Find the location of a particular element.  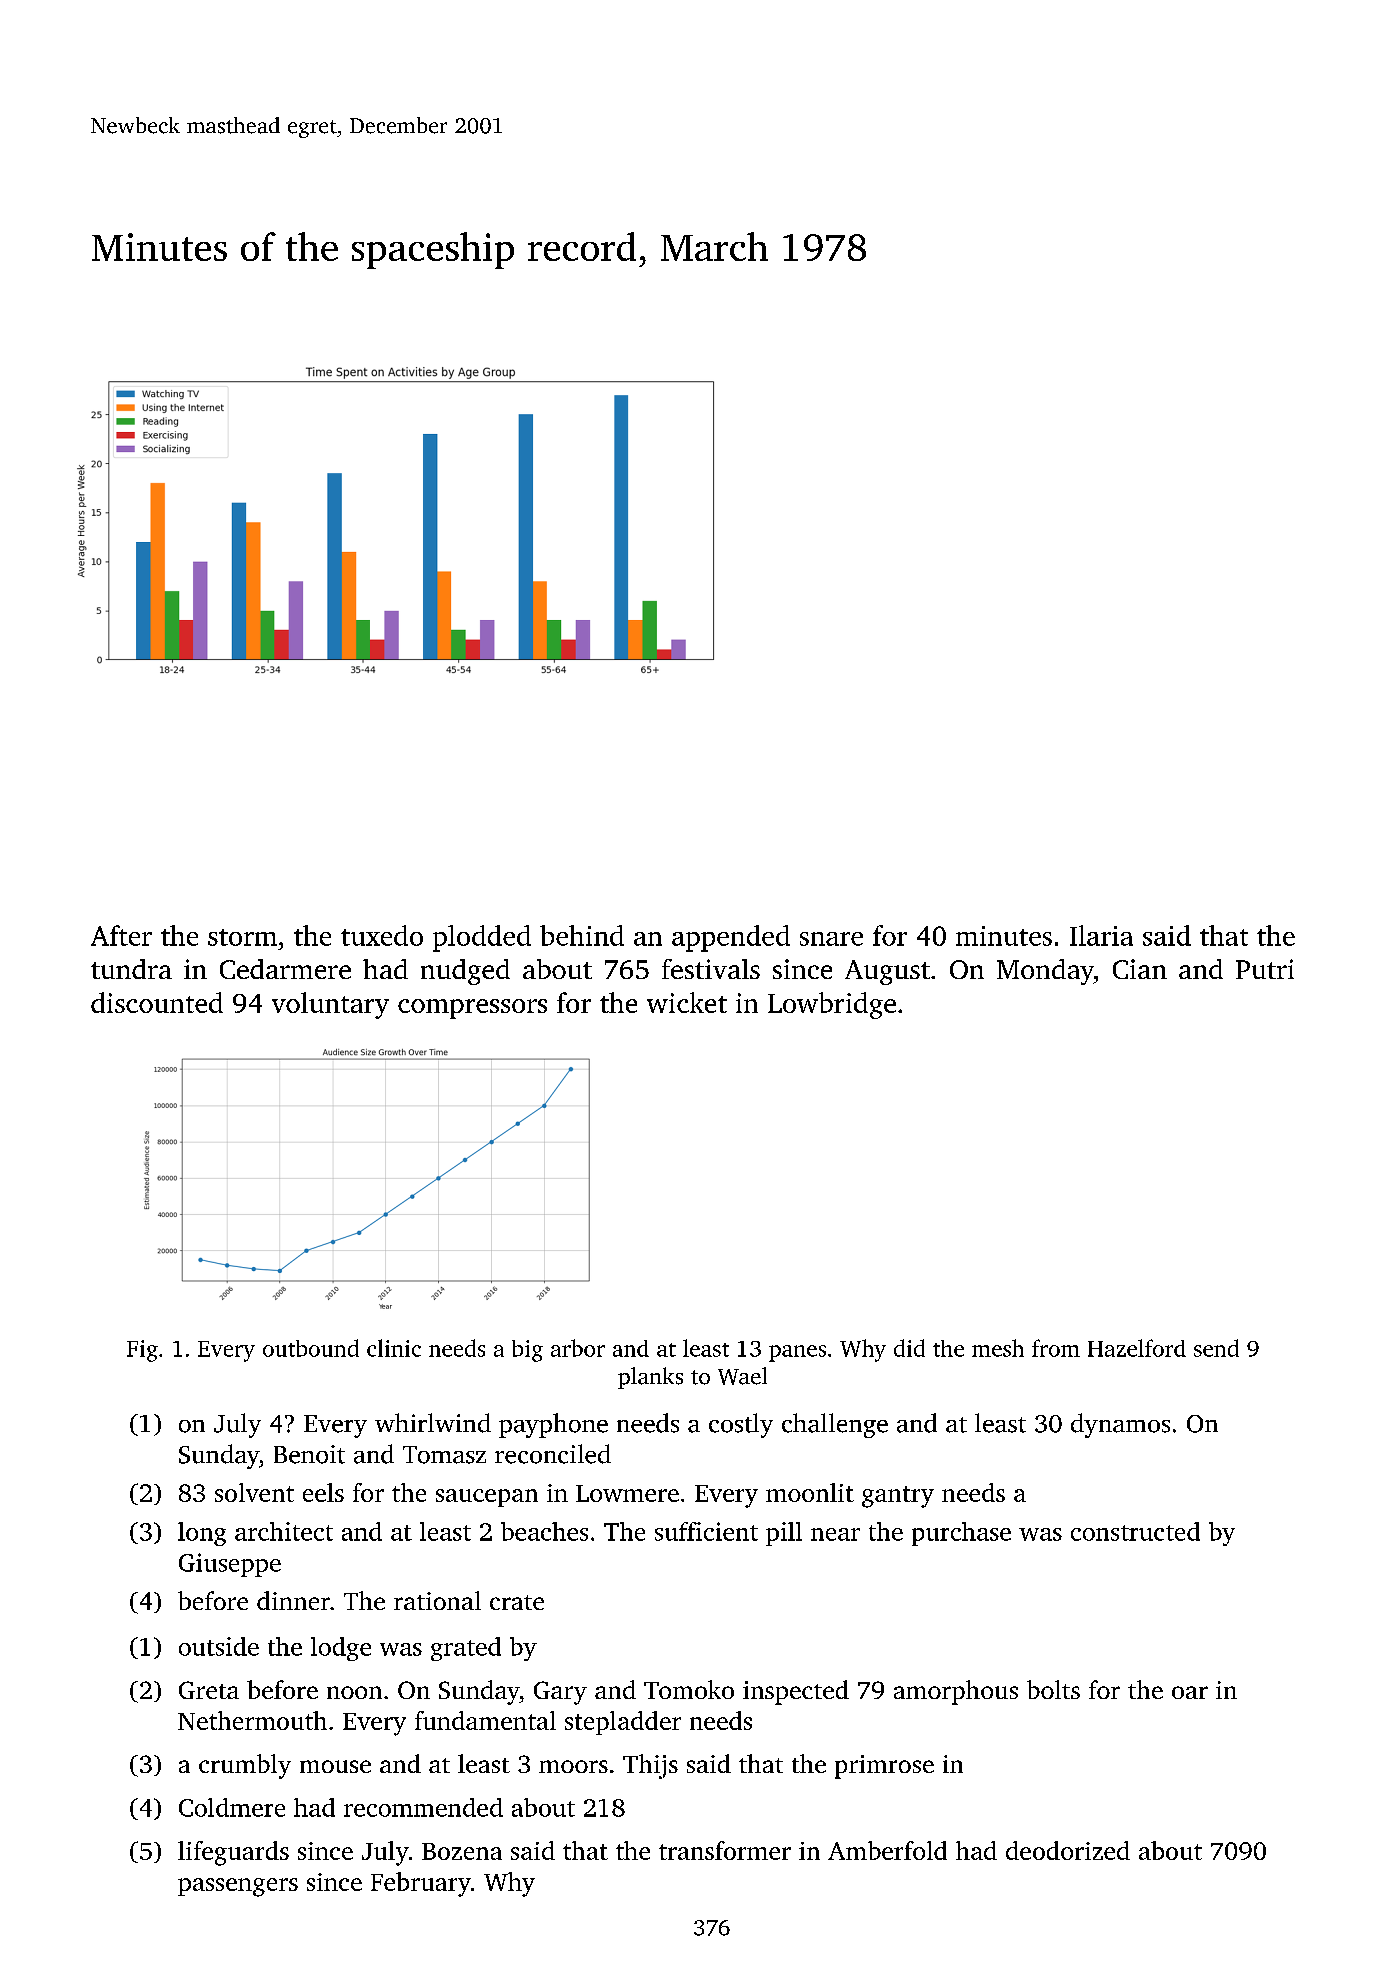

mesh is located at coordinates (998, 1348).
